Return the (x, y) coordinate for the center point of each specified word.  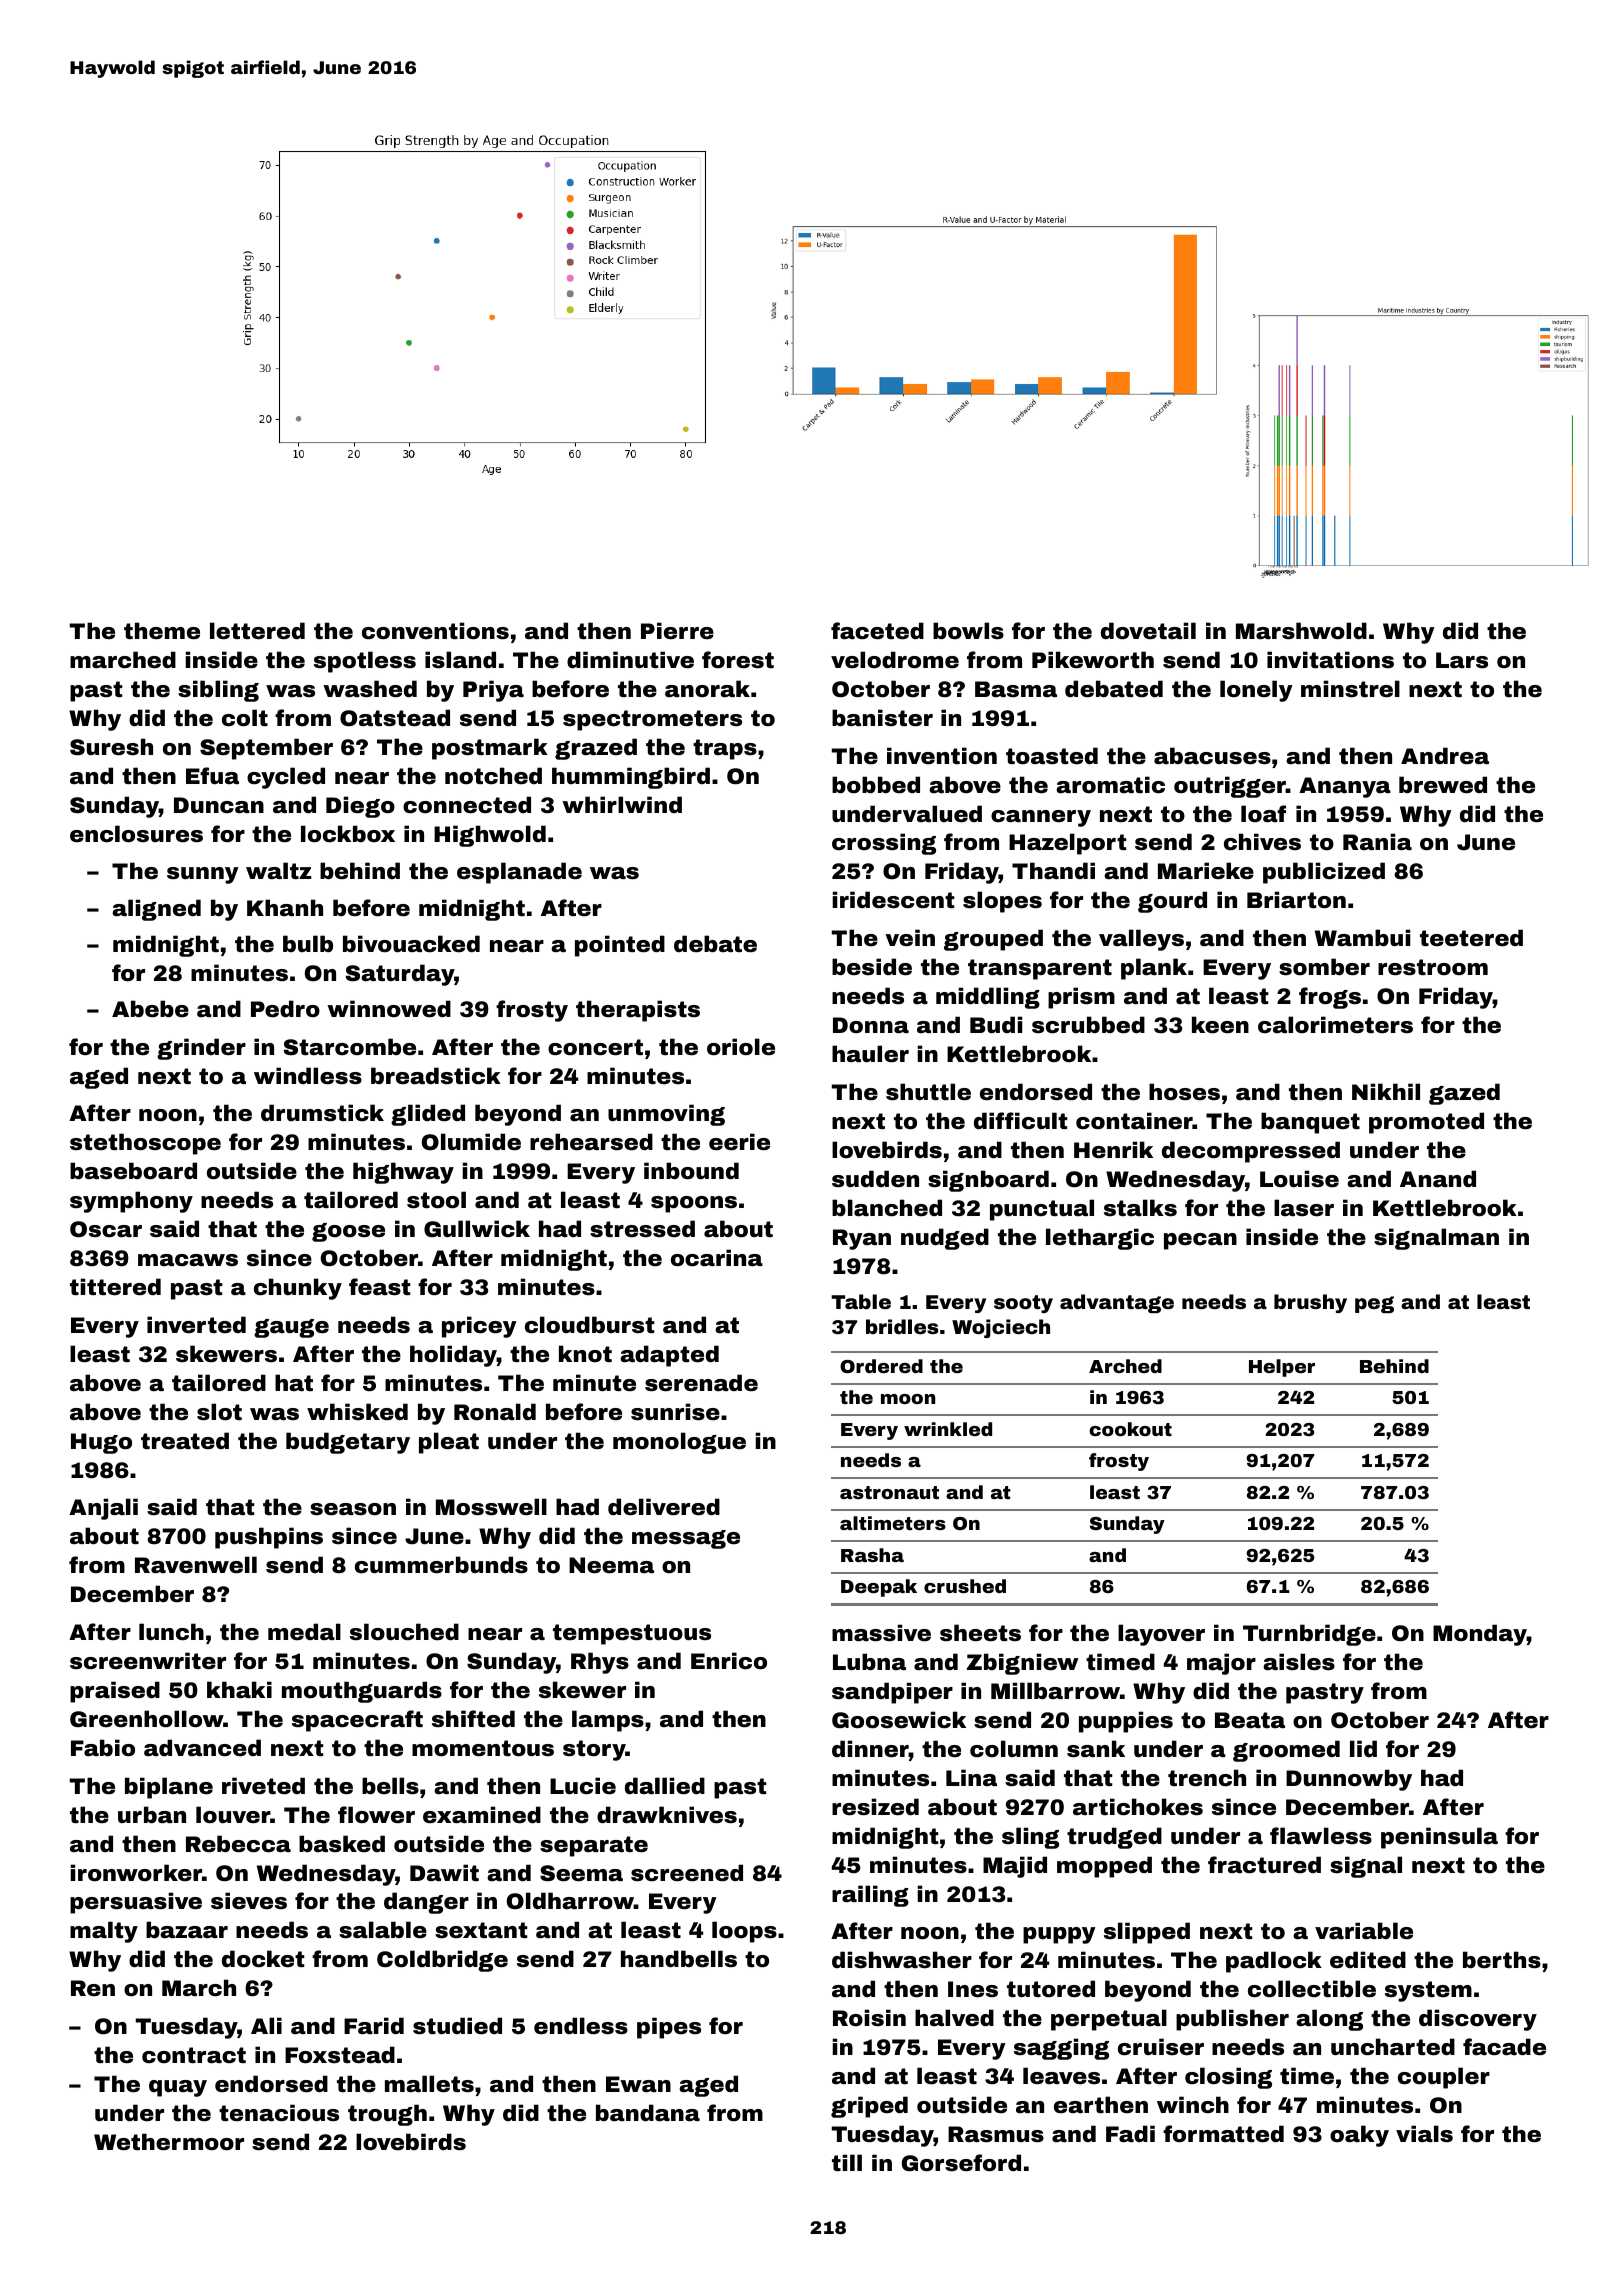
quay (178, 2088)
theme (162, 631)
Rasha (872, 1555)
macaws (188, 1260)
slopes (1002, 902)
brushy (1310, 1303)
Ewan (638, 2084)
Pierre (677, 630)
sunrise (675, 1412)
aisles (1299, 1662)
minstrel (1350, 689)
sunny (203, 875)
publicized (1324, 873)
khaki (239, 1690)
